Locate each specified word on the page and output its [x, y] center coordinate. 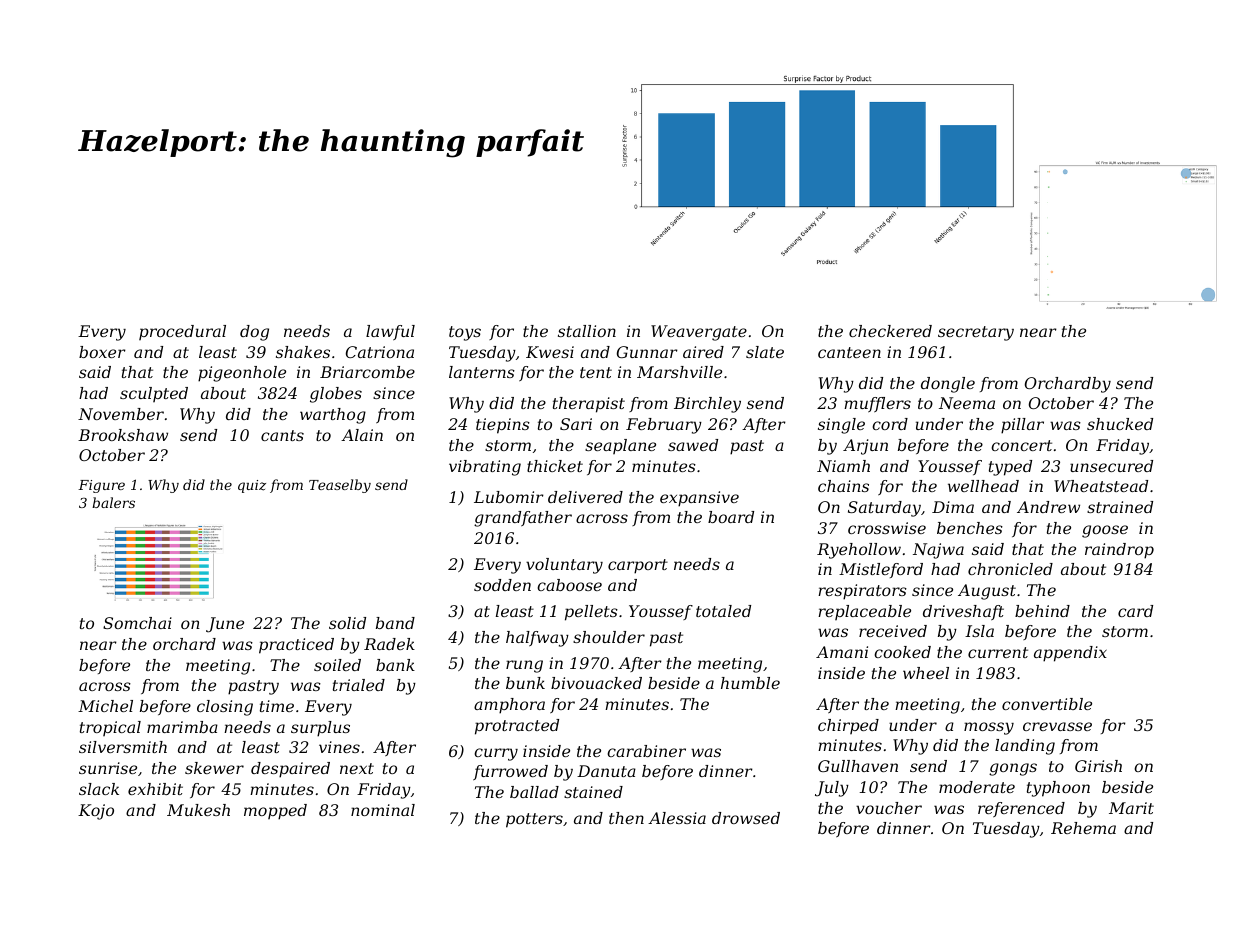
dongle [948, 385]
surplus [320, 729]
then [626, 818]
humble [750, 683]
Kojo [96, 812]
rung [524, 666]
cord [890, 424]
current [998, 652]
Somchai [137, 623]
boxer [102, 352]
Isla [979, 631]
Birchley [707, 405]
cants [282, 435]
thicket [555, 466]
